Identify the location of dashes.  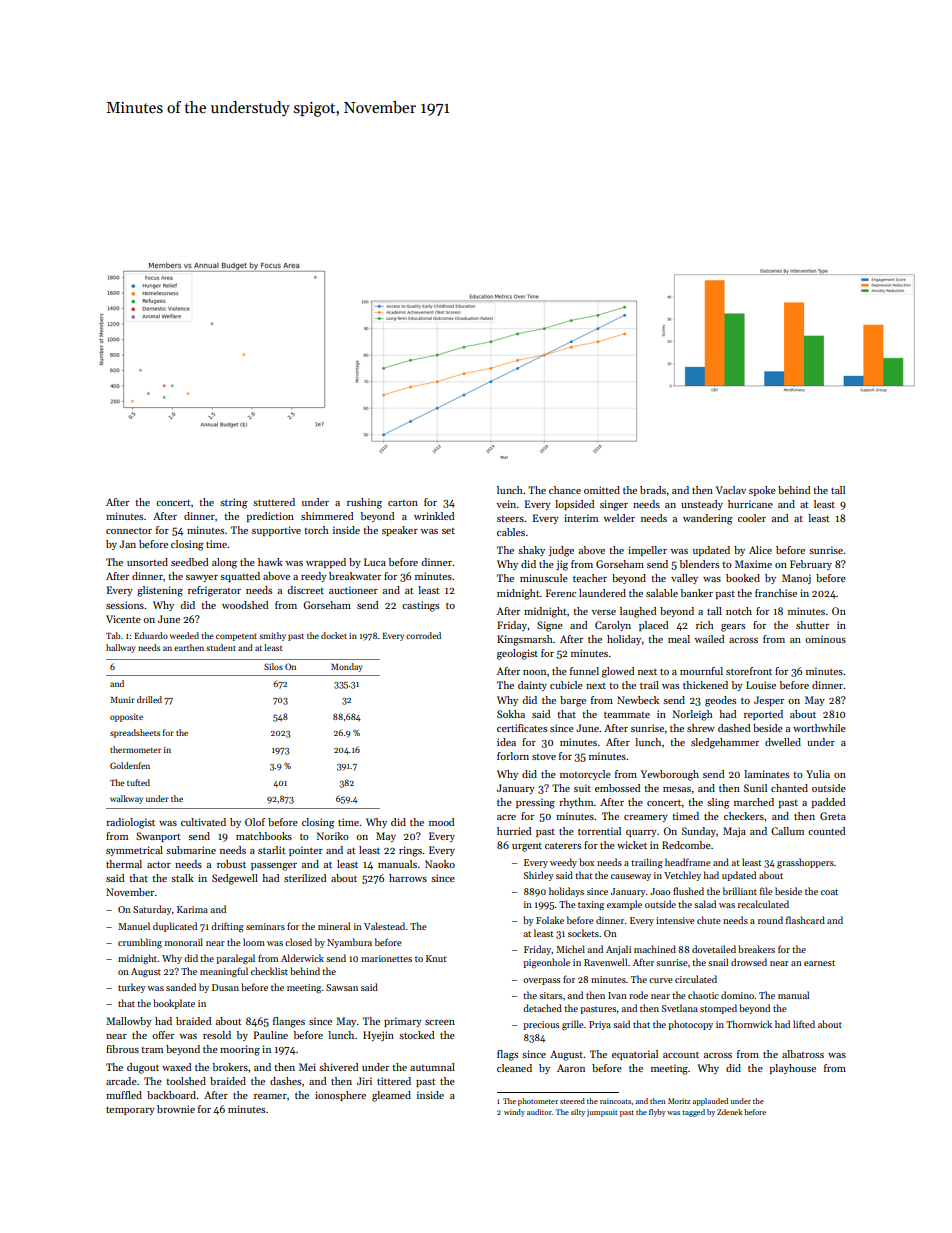
(285, 1081).
